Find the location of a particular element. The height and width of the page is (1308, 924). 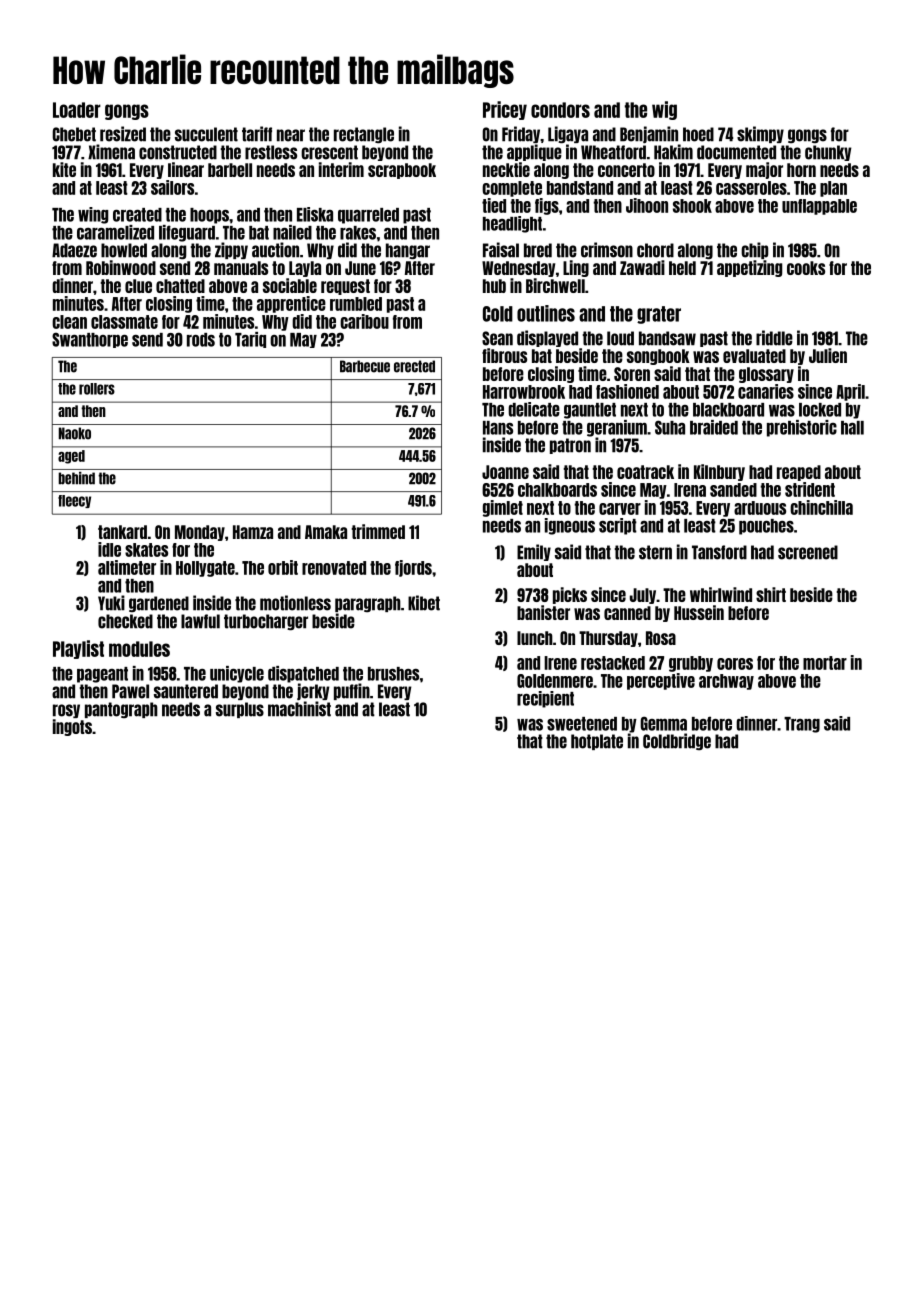

screened is located at coordinates (808, 552).
